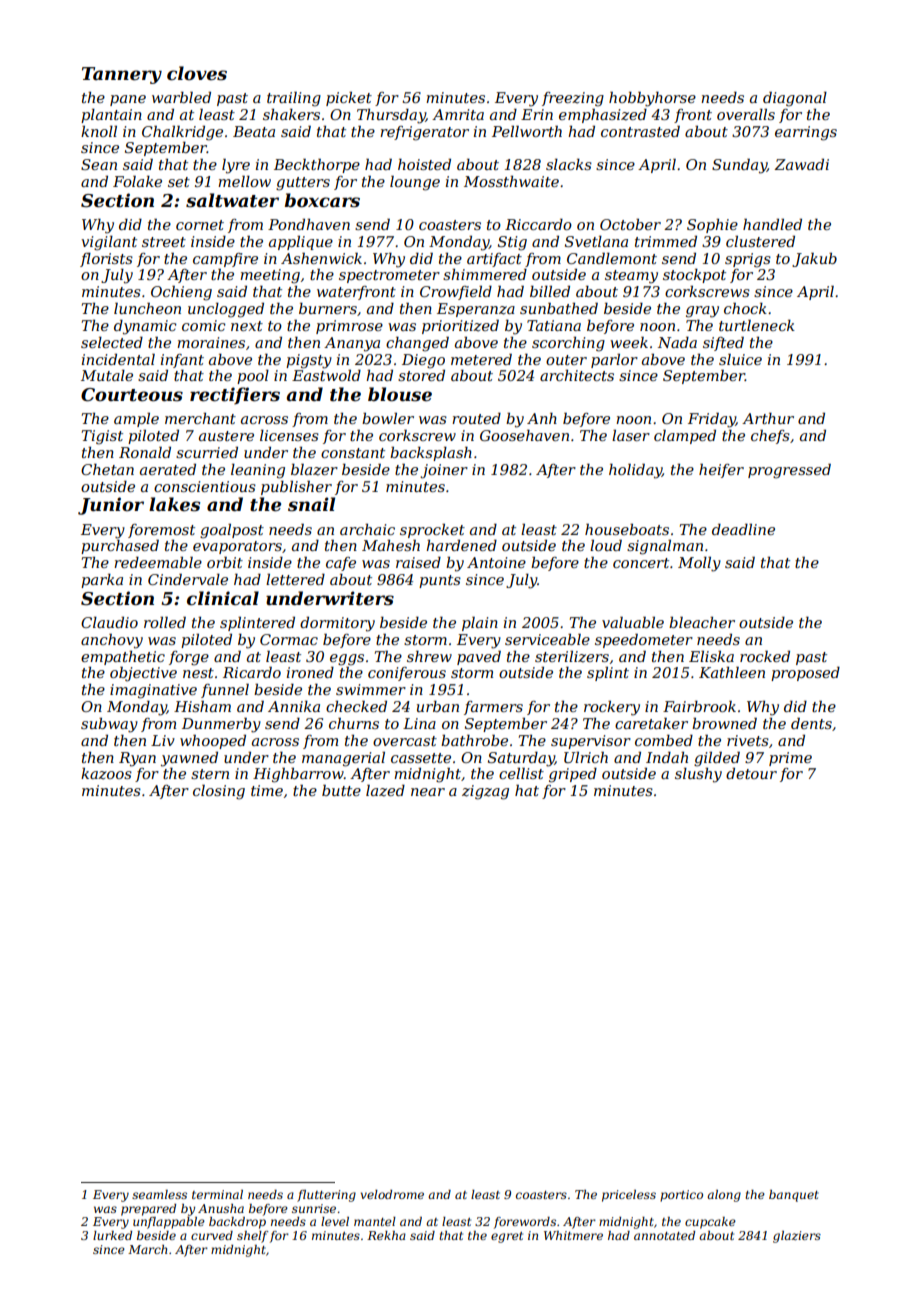  Describe the element at coordinates (198, 673) in the screenshot. I see `nest` at that location.
